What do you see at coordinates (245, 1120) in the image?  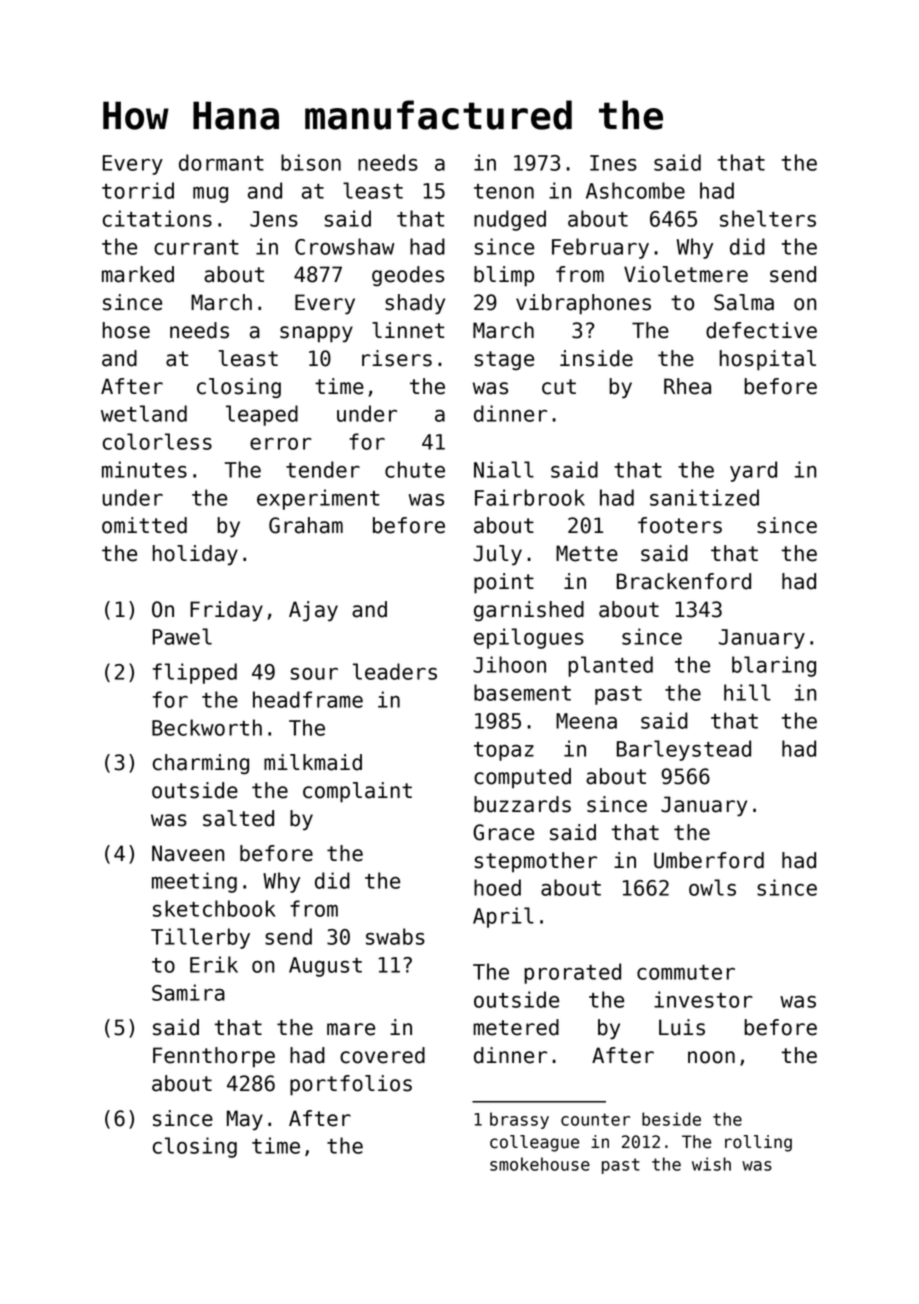 I see `May` at bounding box center [245, 1120].
